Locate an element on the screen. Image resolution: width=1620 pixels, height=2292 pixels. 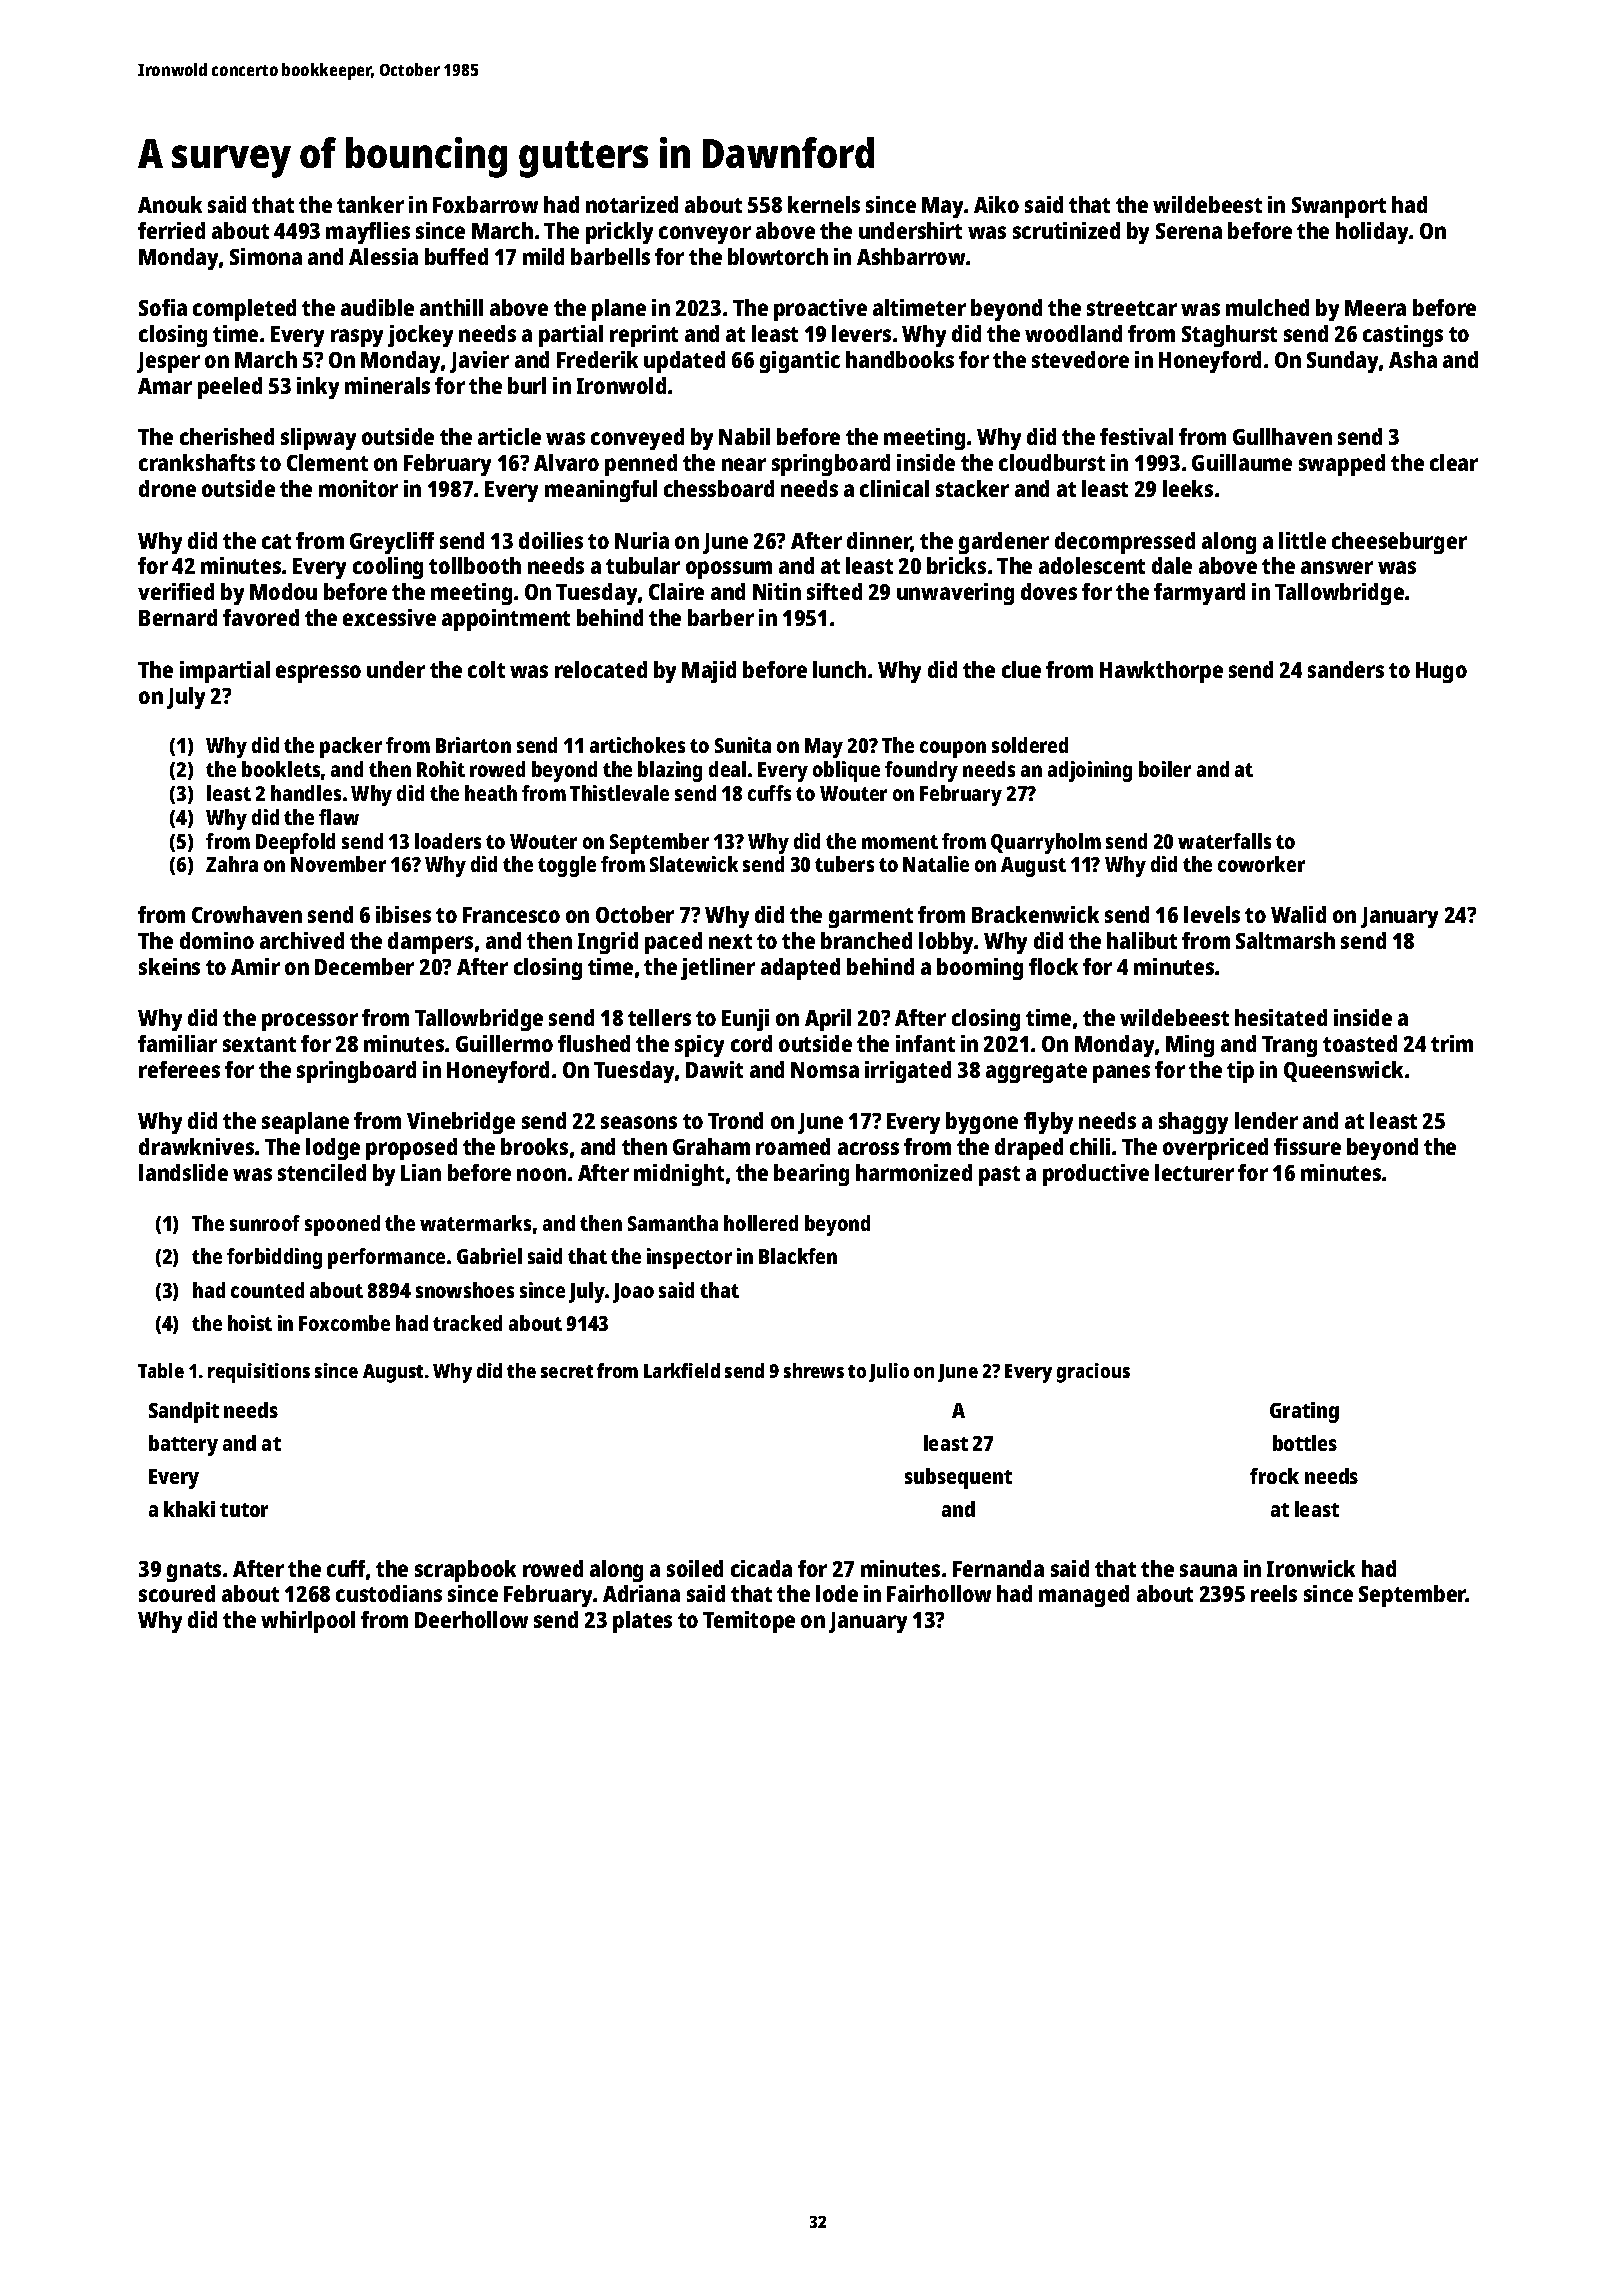
bearing is located at coordinates (811, 1175).
